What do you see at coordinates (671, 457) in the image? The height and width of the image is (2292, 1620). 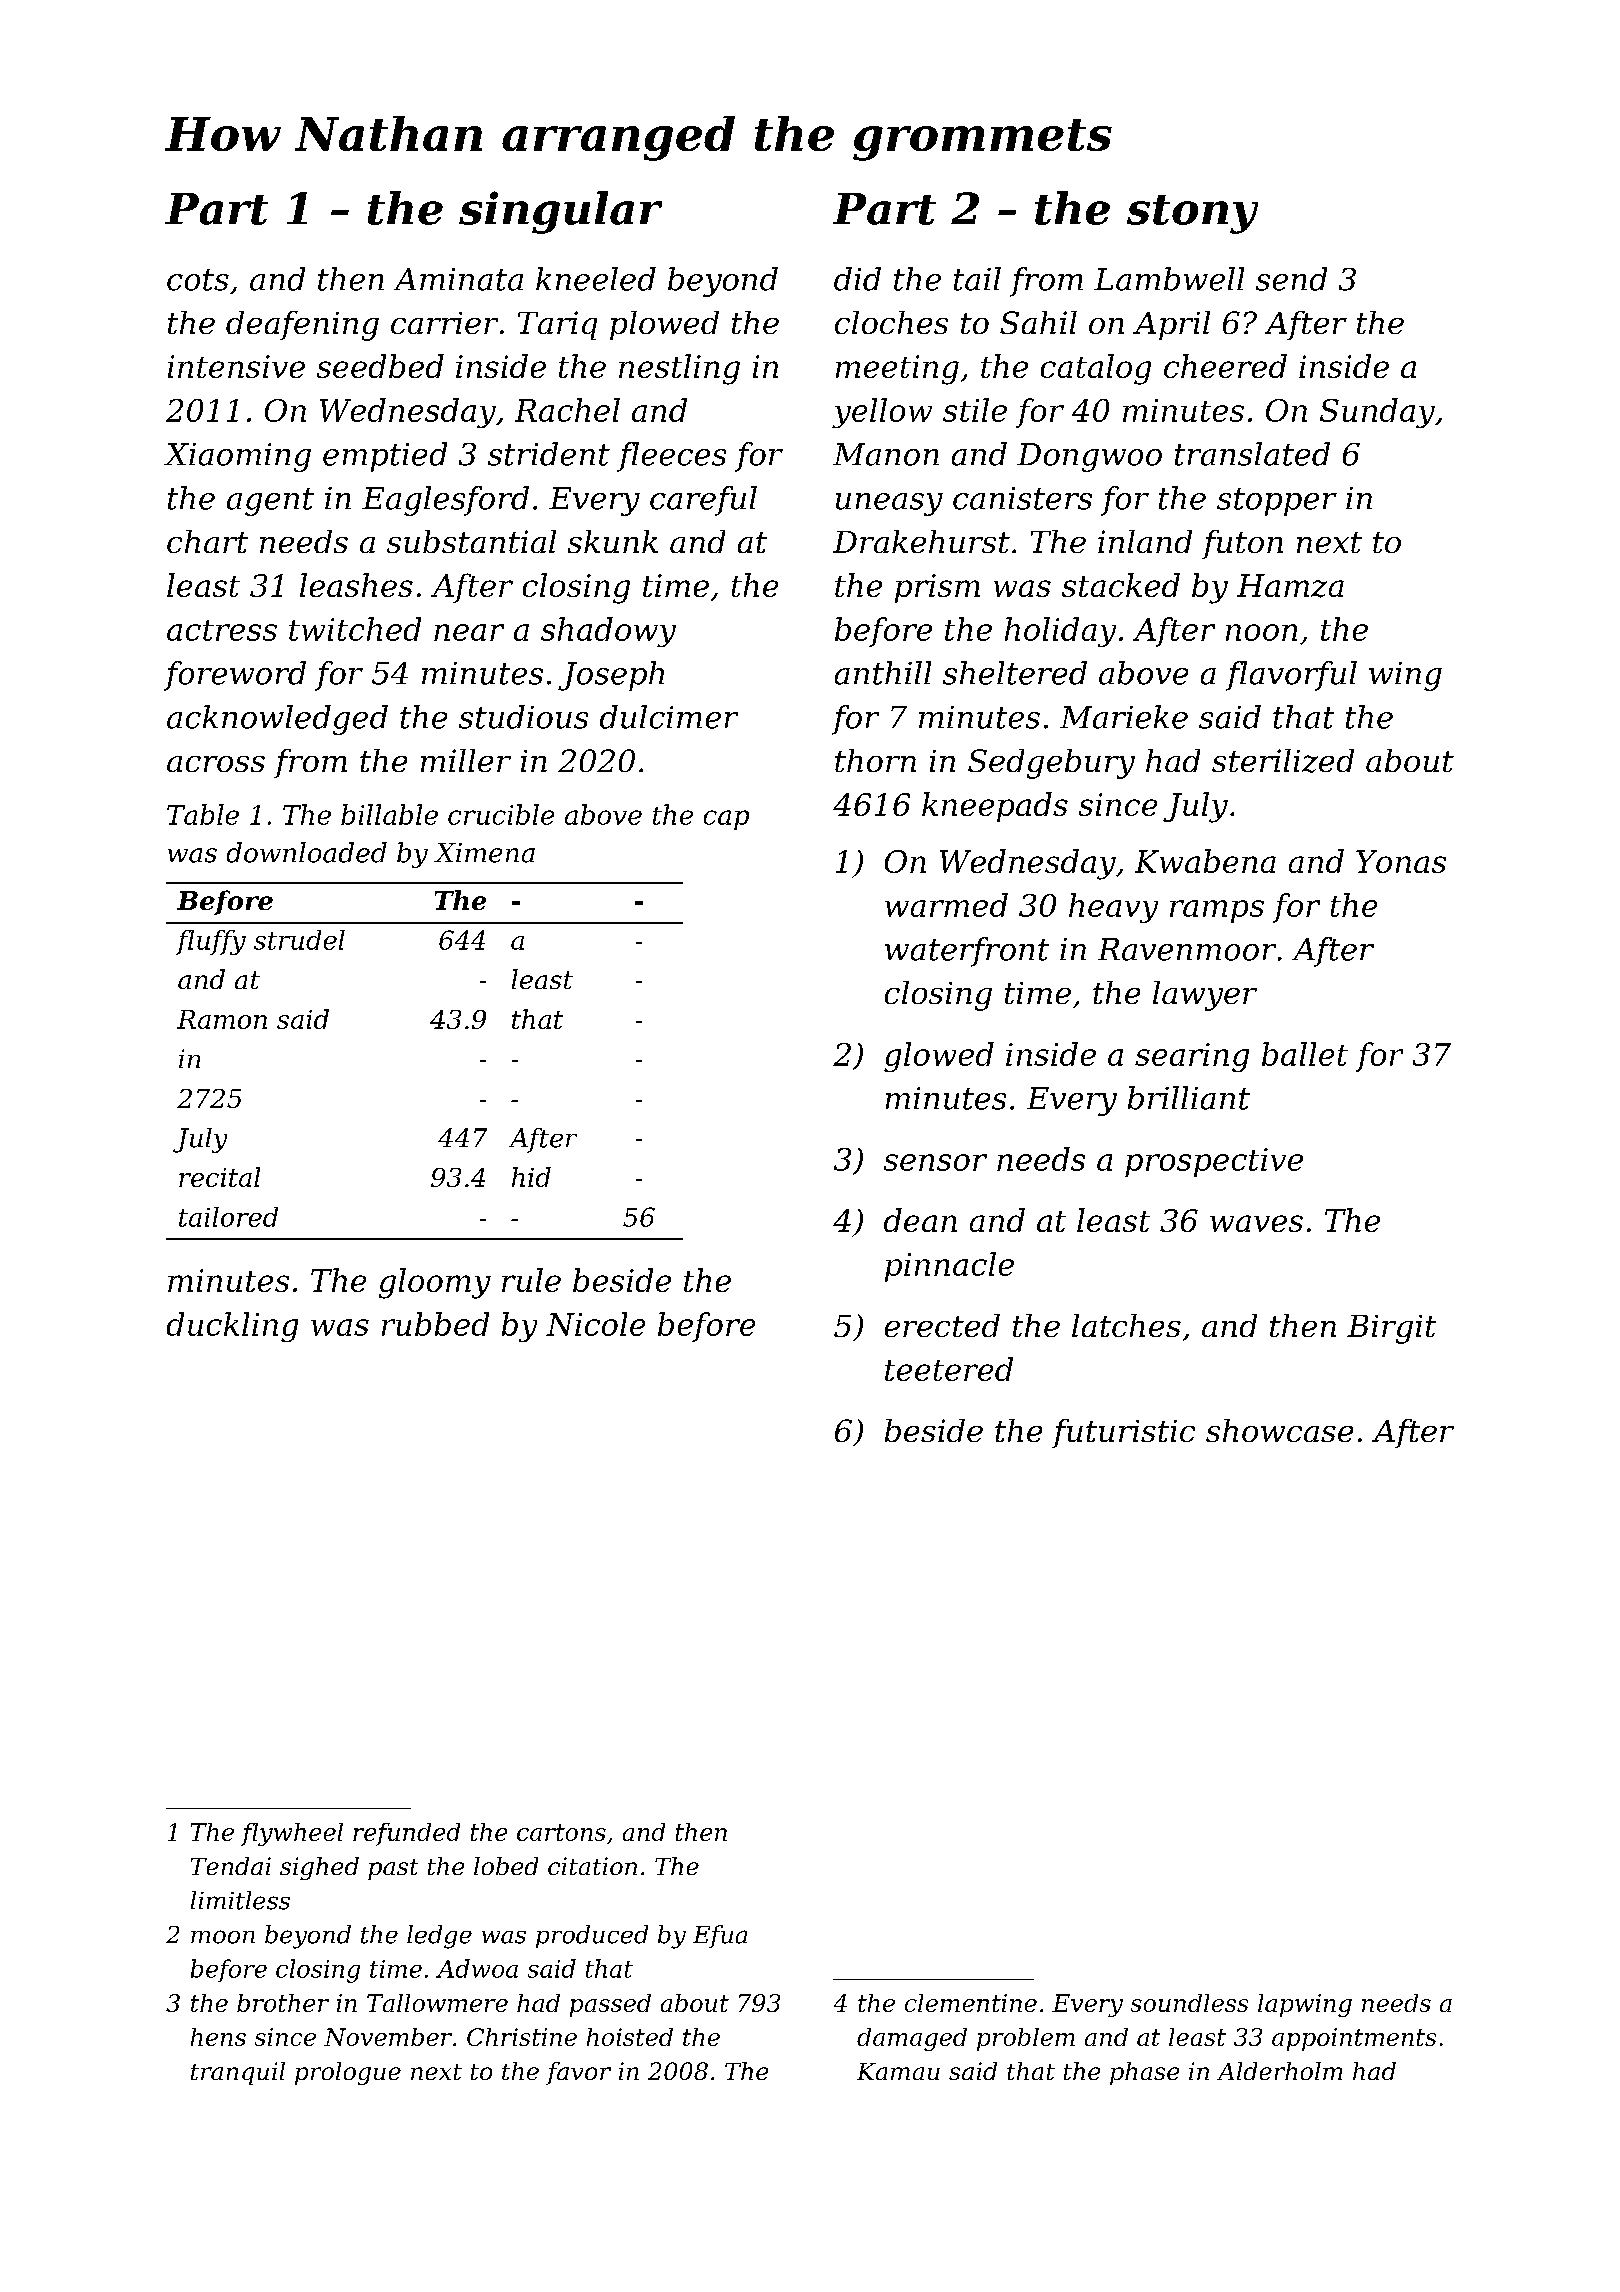 I see `fleeces` at bounding box center [671, 457].
